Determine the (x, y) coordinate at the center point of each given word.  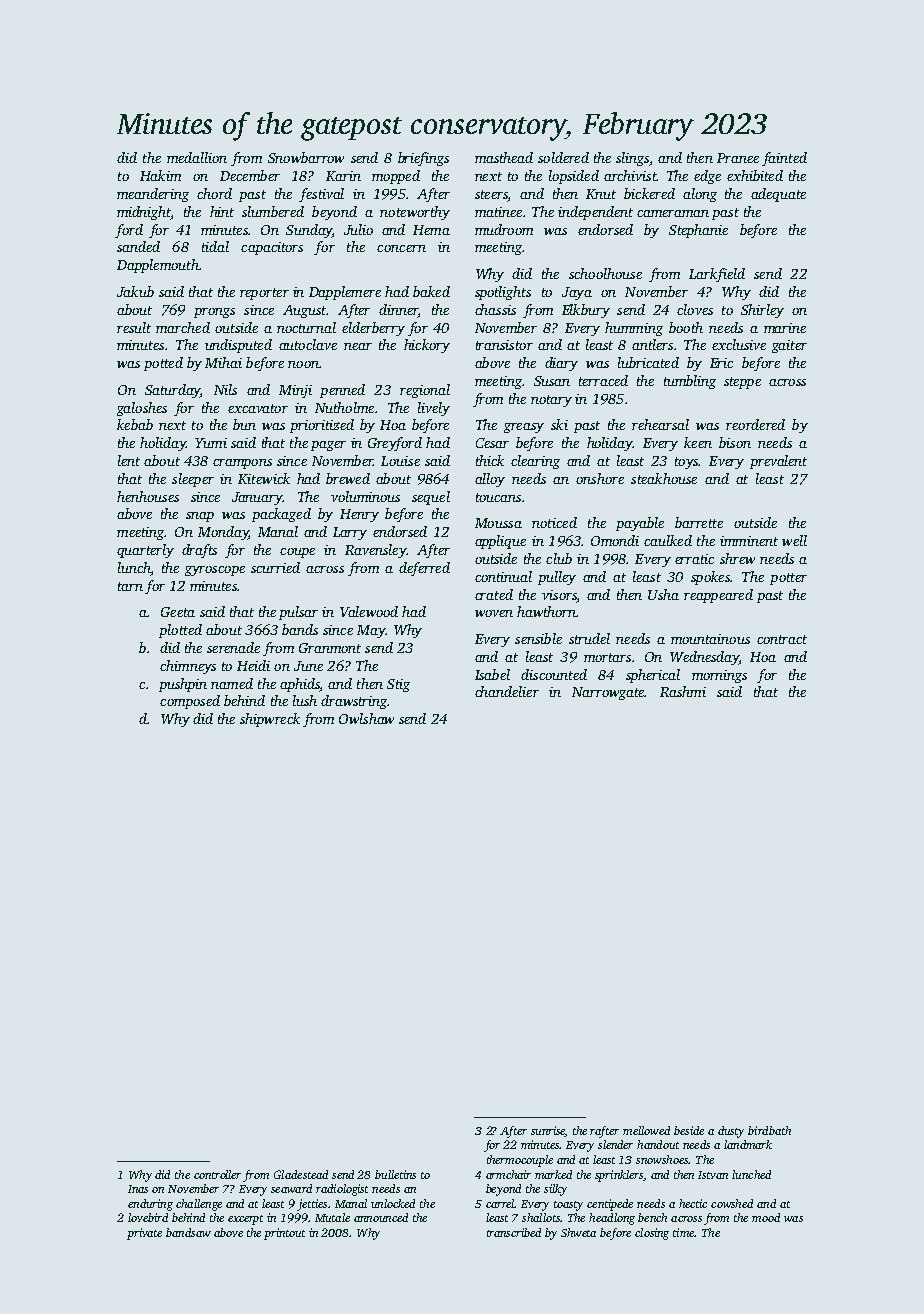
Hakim (160, 175)
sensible (538, 638)
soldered (563, 157)
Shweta (578, 1232)
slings (632, 159)
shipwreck (270, 720)
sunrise (548, 1131)
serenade (233, 647)
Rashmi (683, 691)
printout (284, 1234)
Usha (663, 594)
